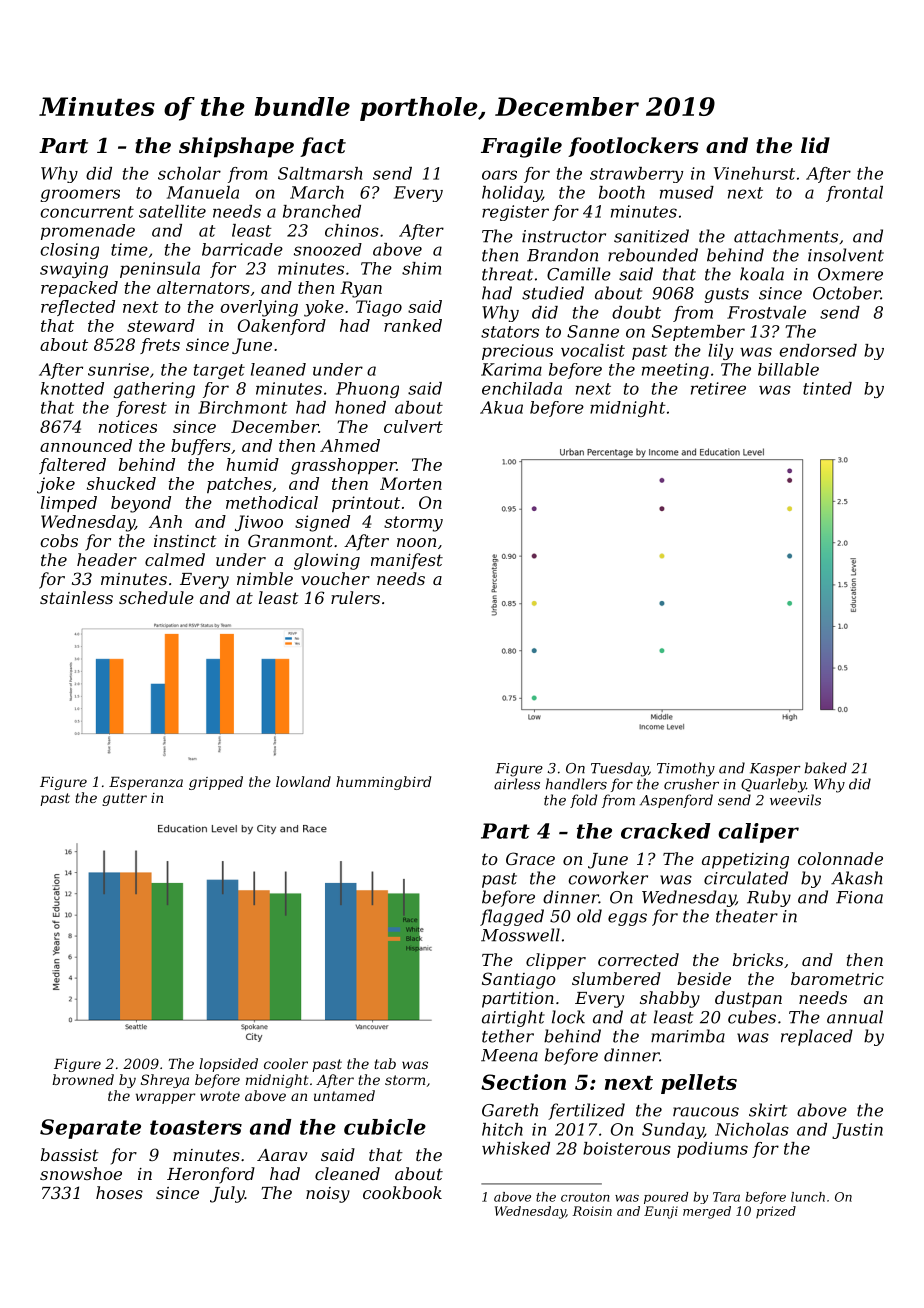 The image size is (924, 1308). I want to click on schedule, so click(156, 597).
